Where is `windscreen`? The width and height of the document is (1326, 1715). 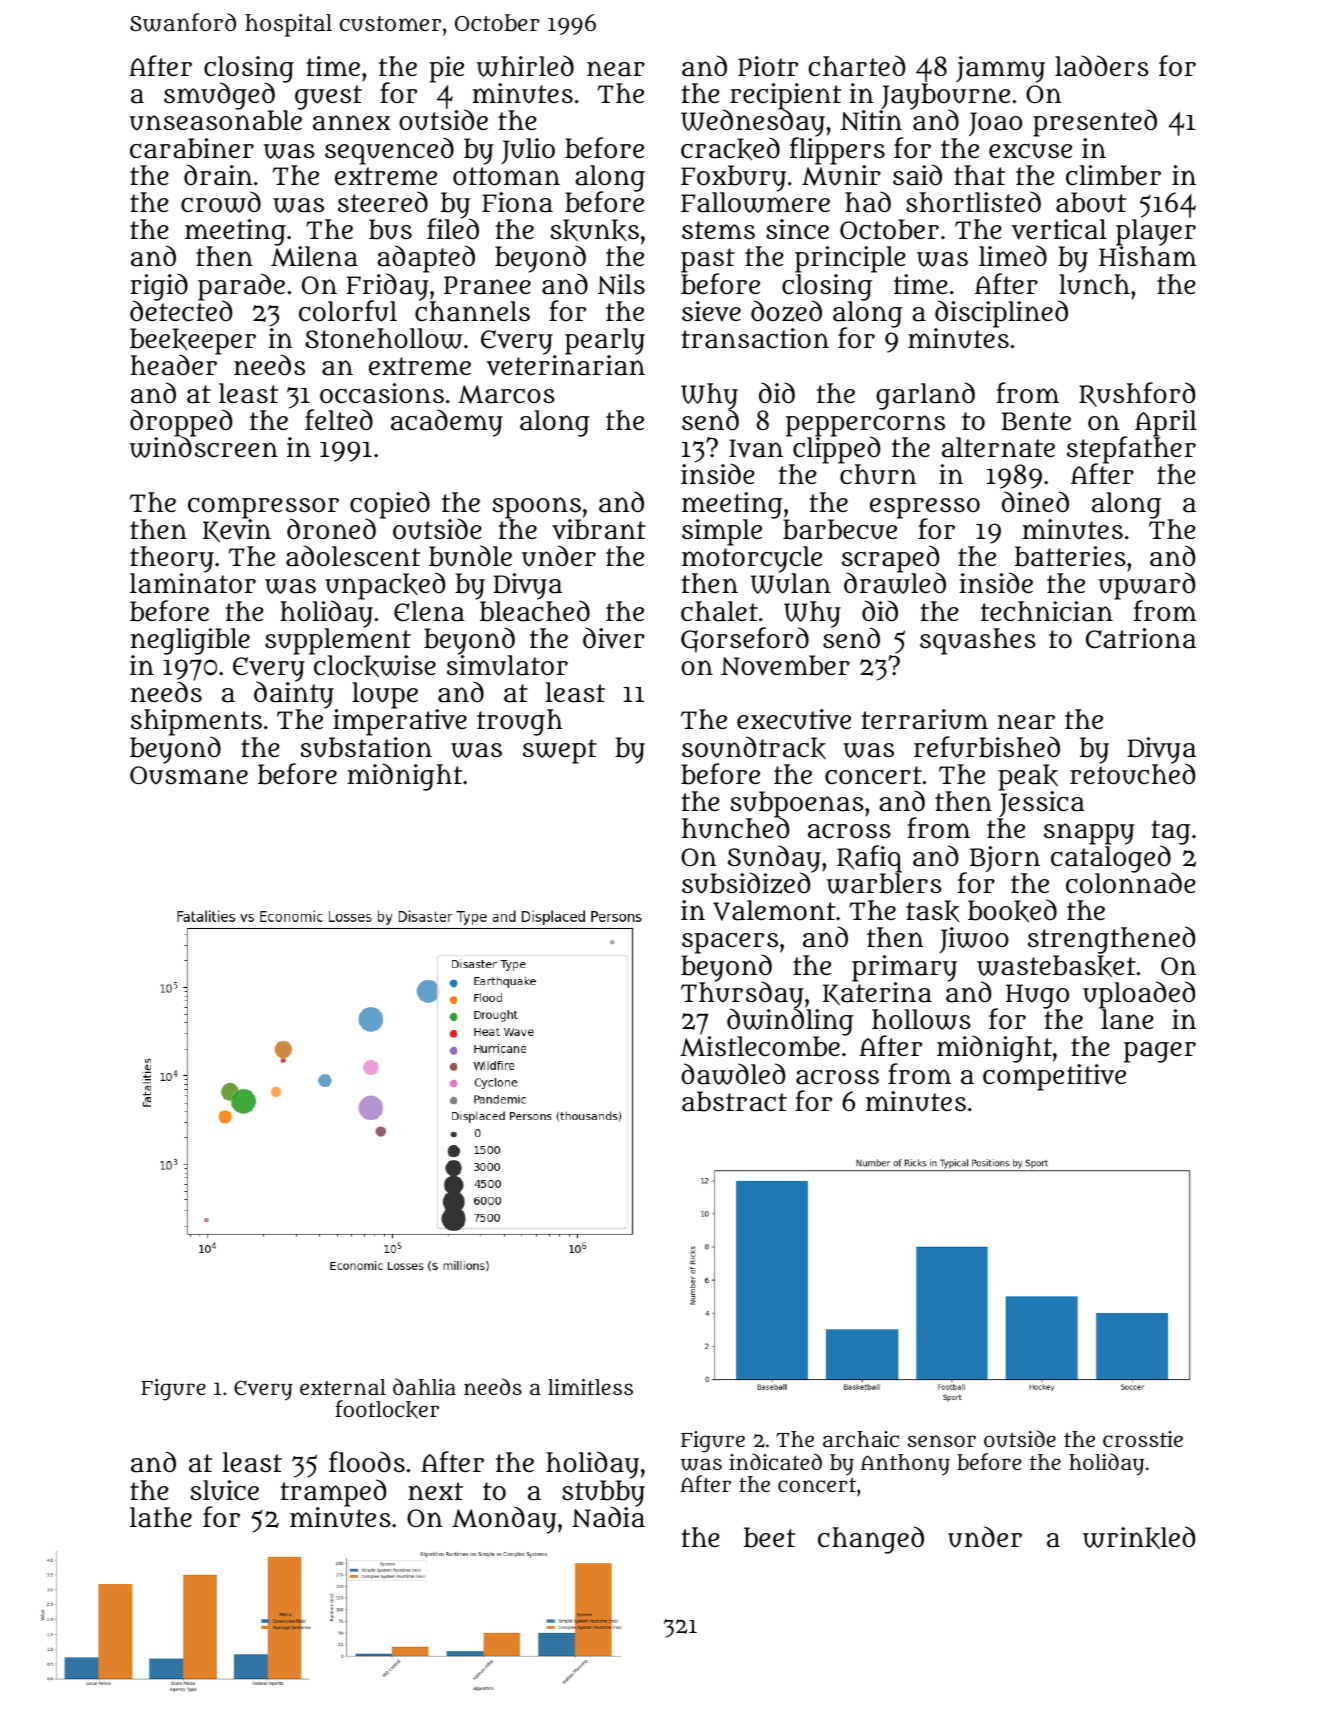
windscreen is located at coordinates (204, 447).
